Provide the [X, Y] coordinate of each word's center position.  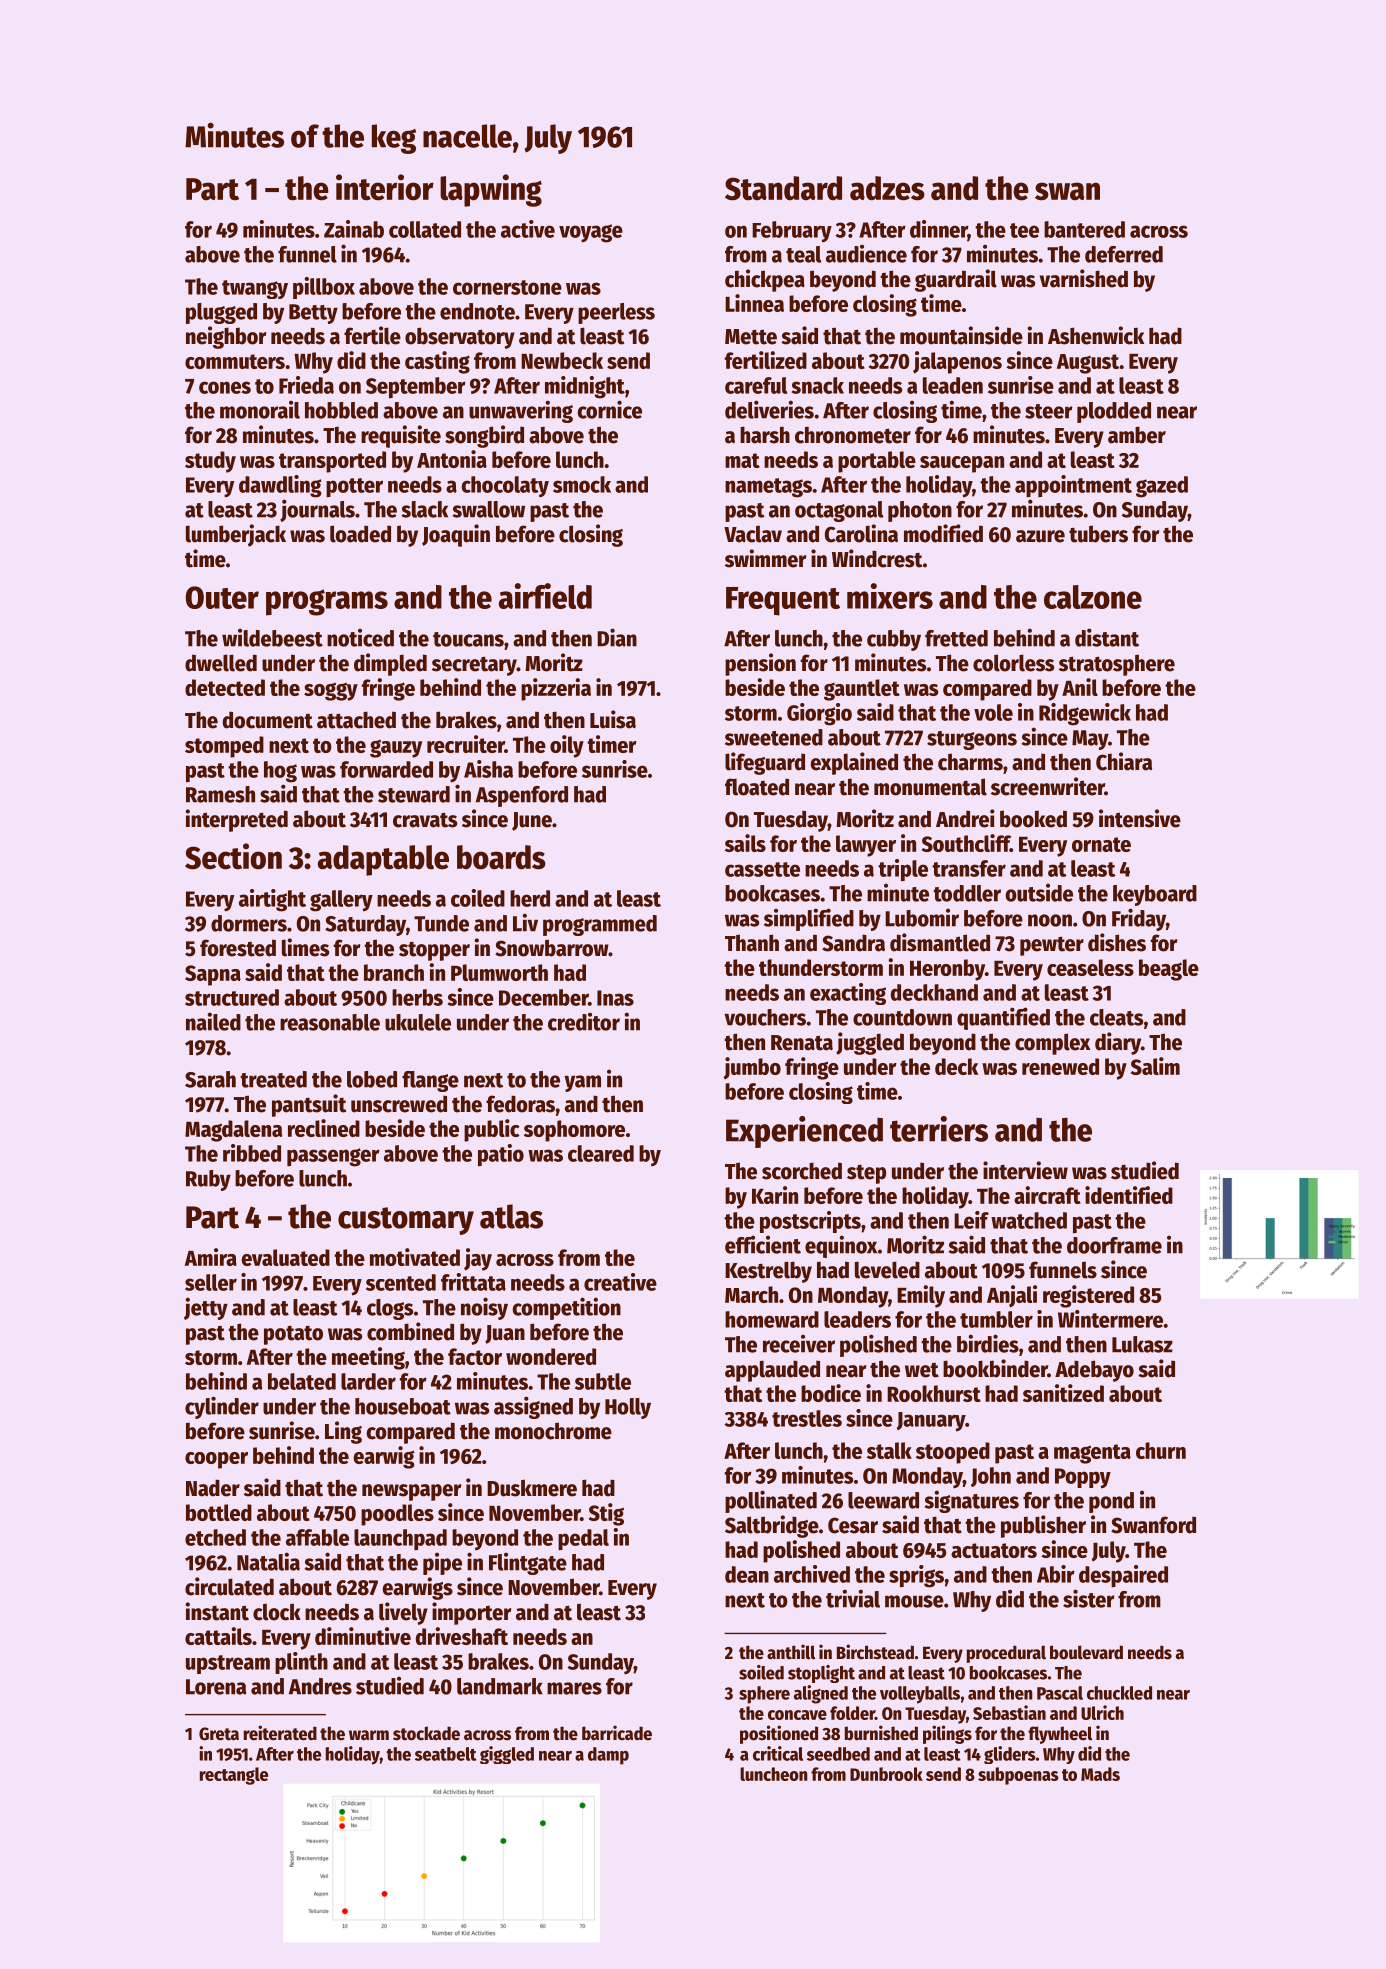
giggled [507, 1755]
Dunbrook [886, 1774]
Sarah [210, 1079]
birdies [988, 1343]
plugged [221, 313]
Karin [775, 1195]
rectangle [234, 1776]
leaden [953, 385]
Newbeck [562, 360]
